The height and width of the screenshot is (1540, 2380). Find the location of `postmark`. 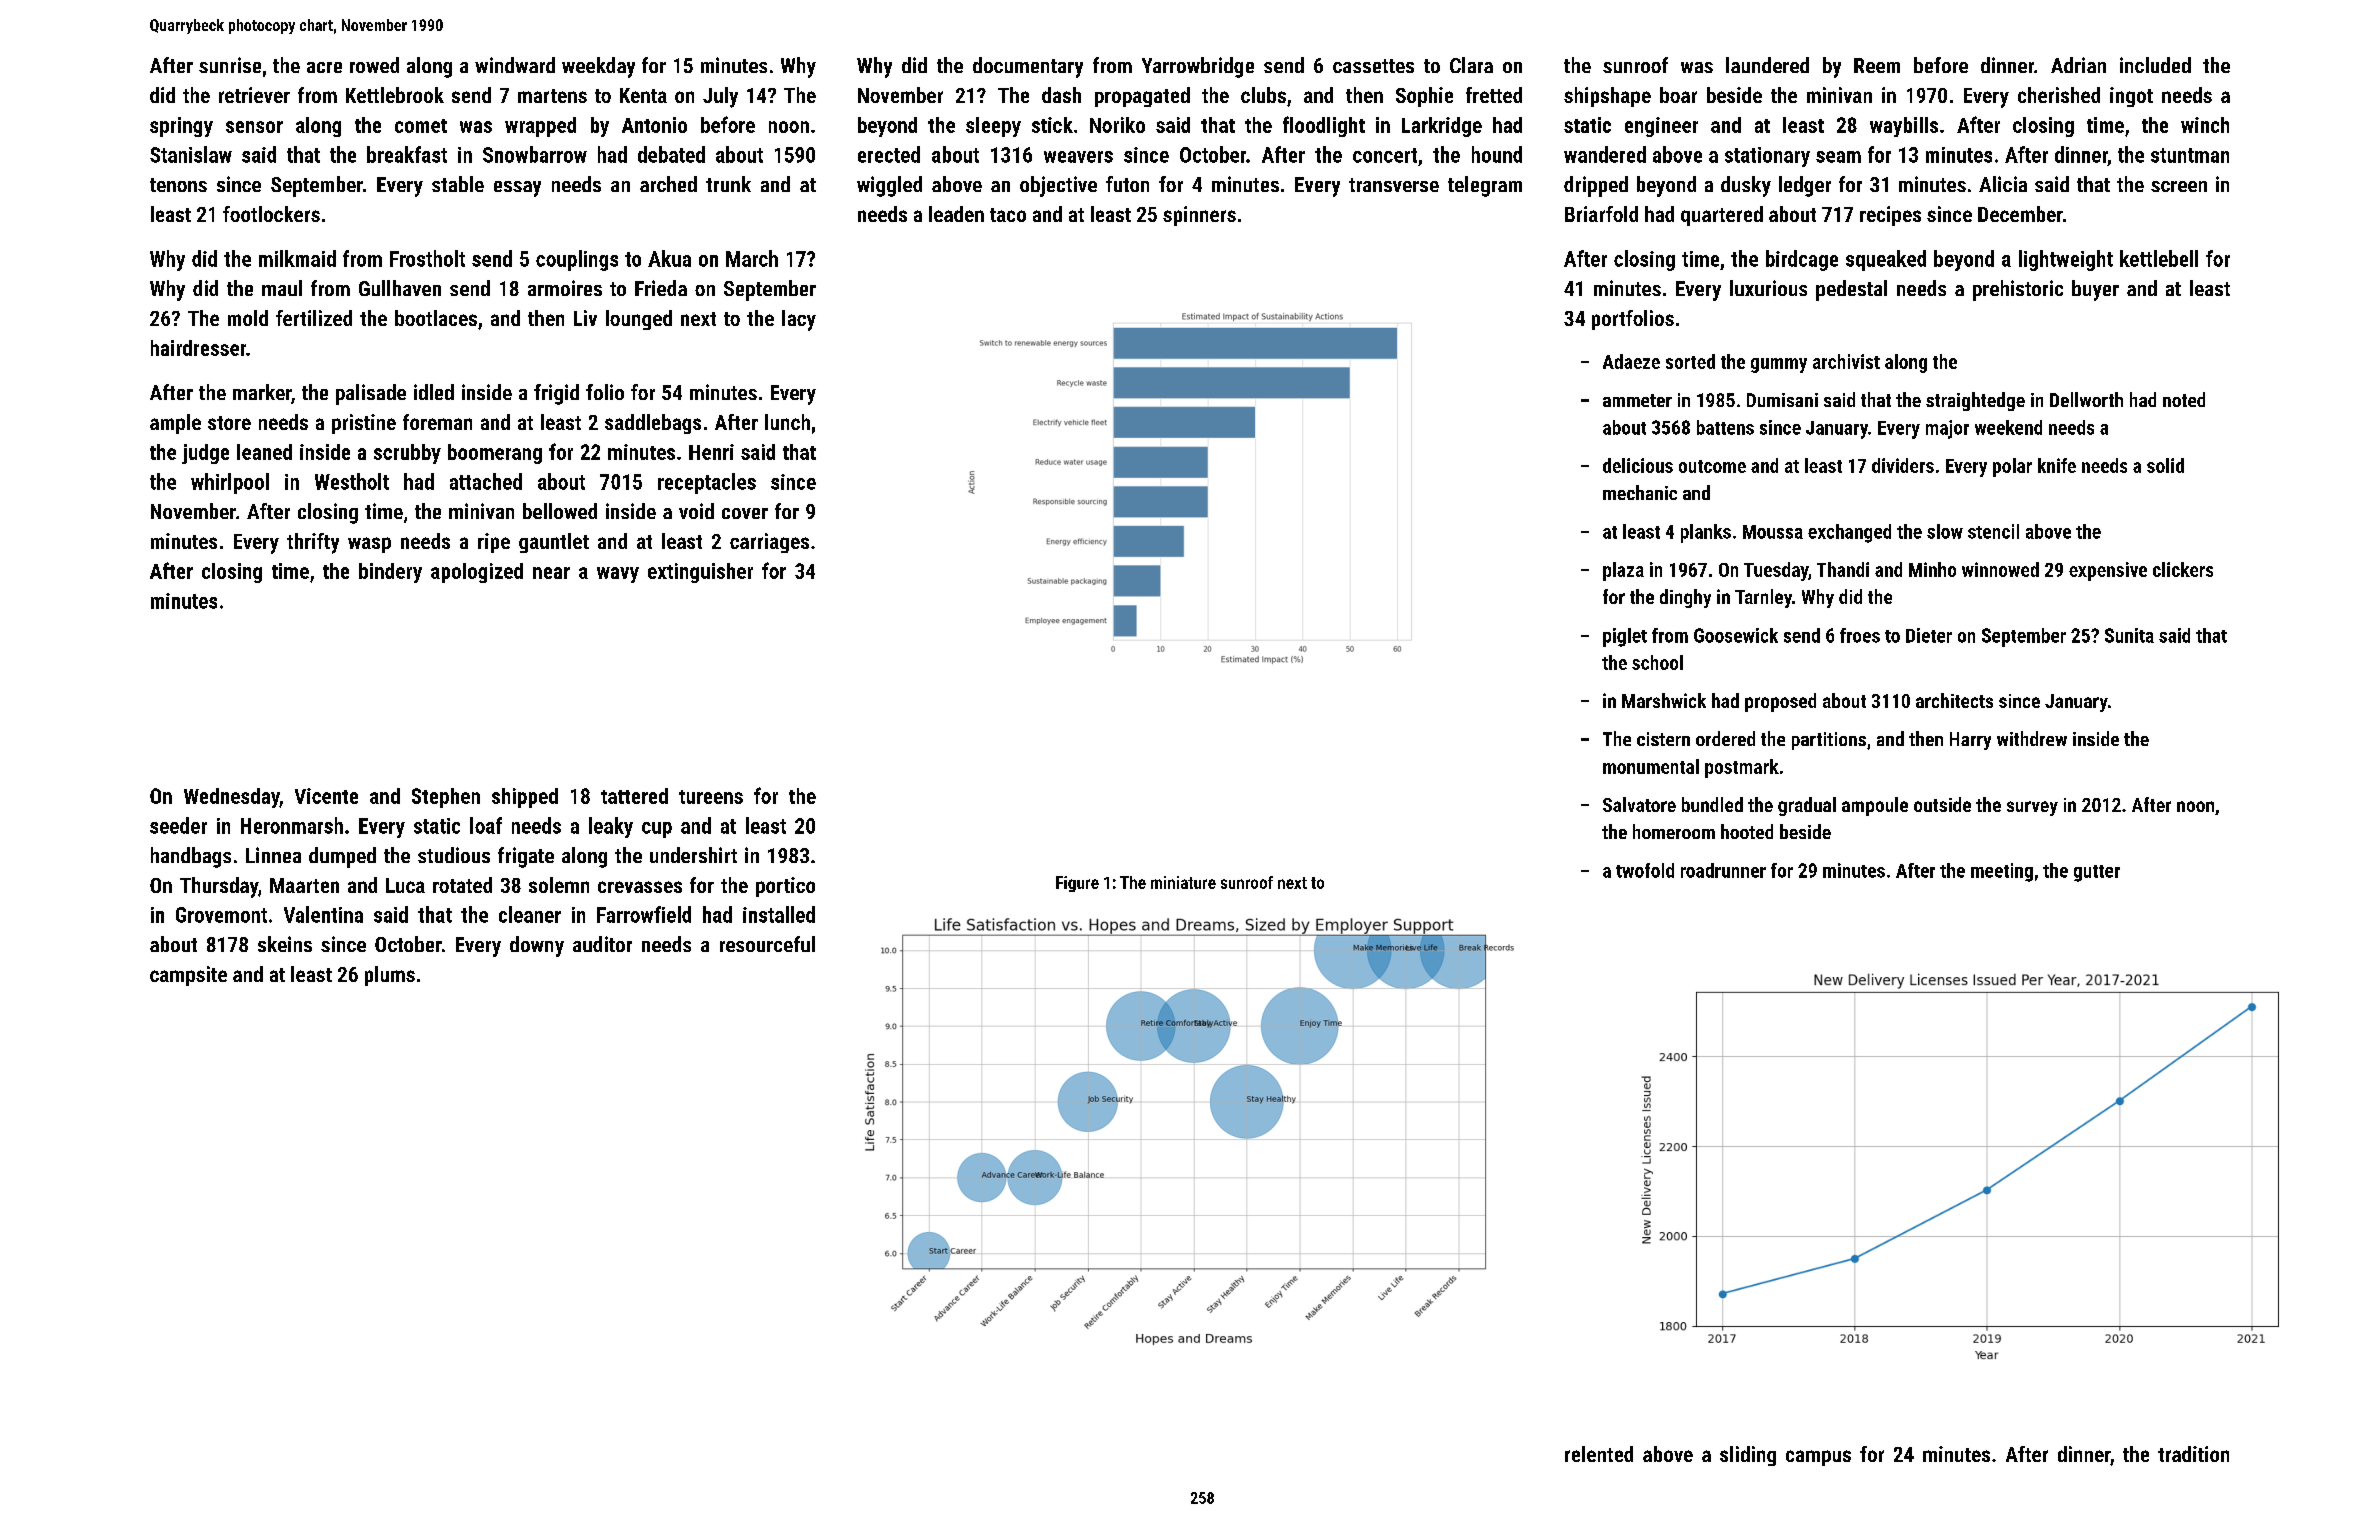

postmark is located at coordinates (1742, 768).
